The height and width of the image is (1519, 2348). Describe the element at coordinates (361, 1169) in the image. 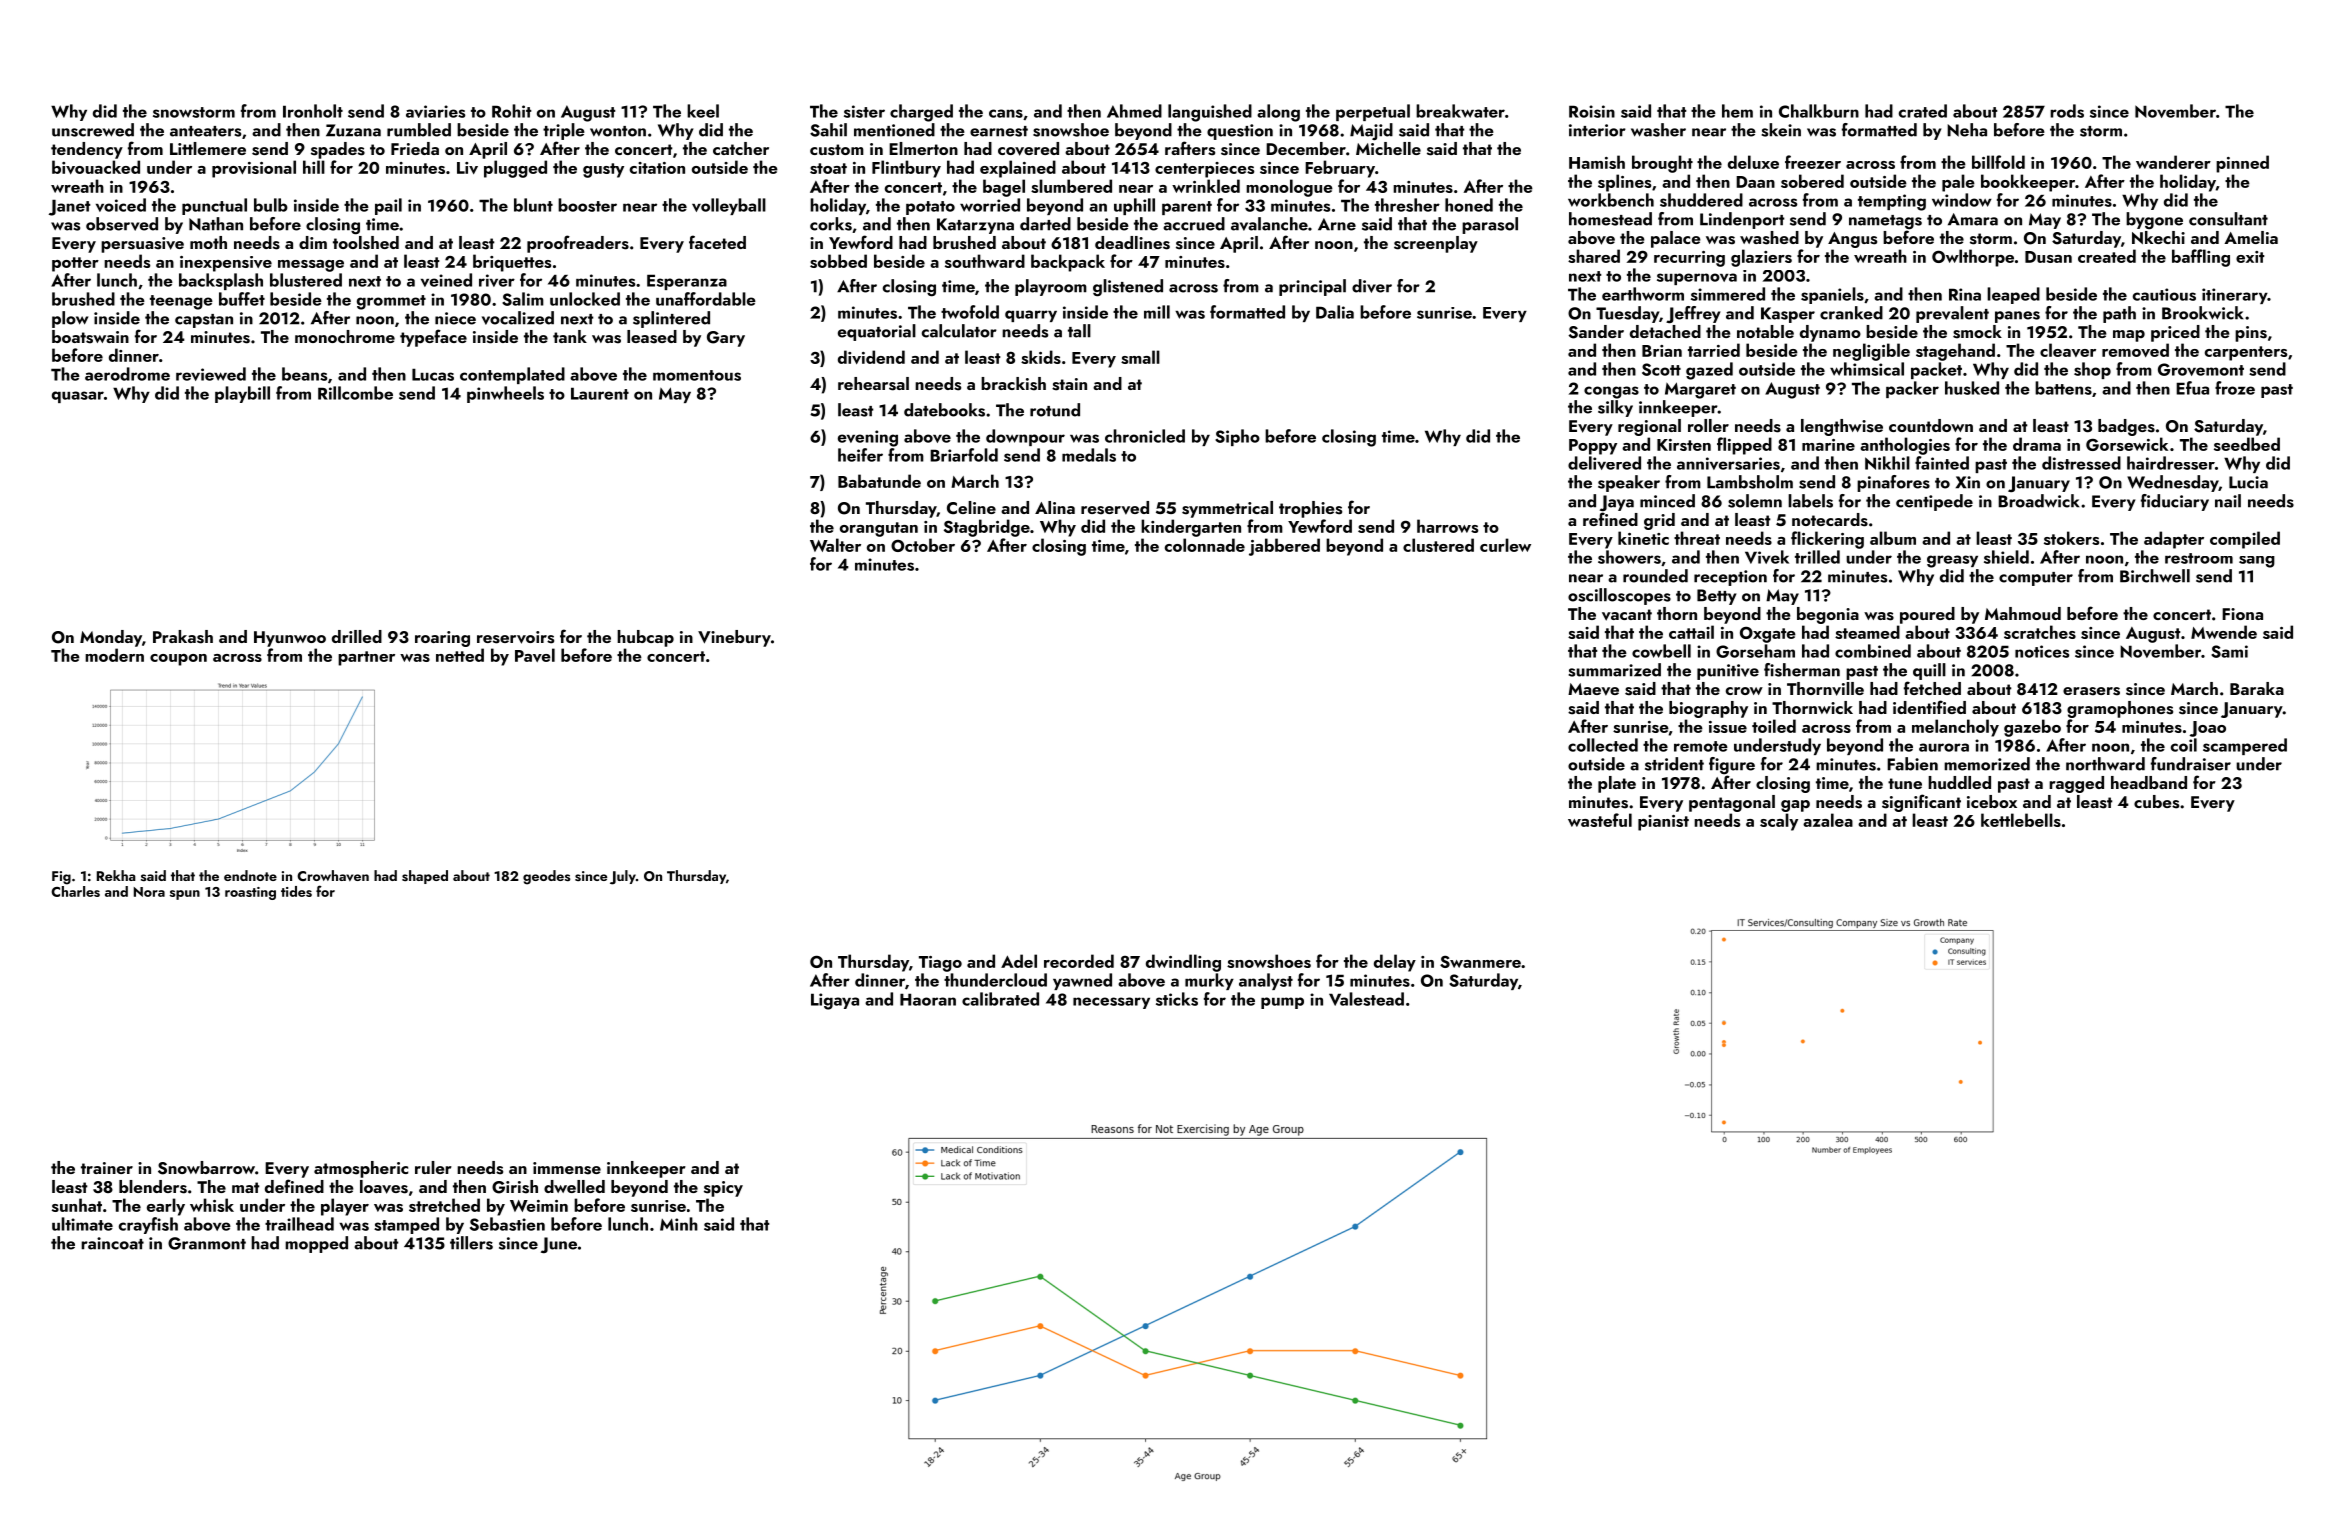

I see `atmospheric` at that location.
